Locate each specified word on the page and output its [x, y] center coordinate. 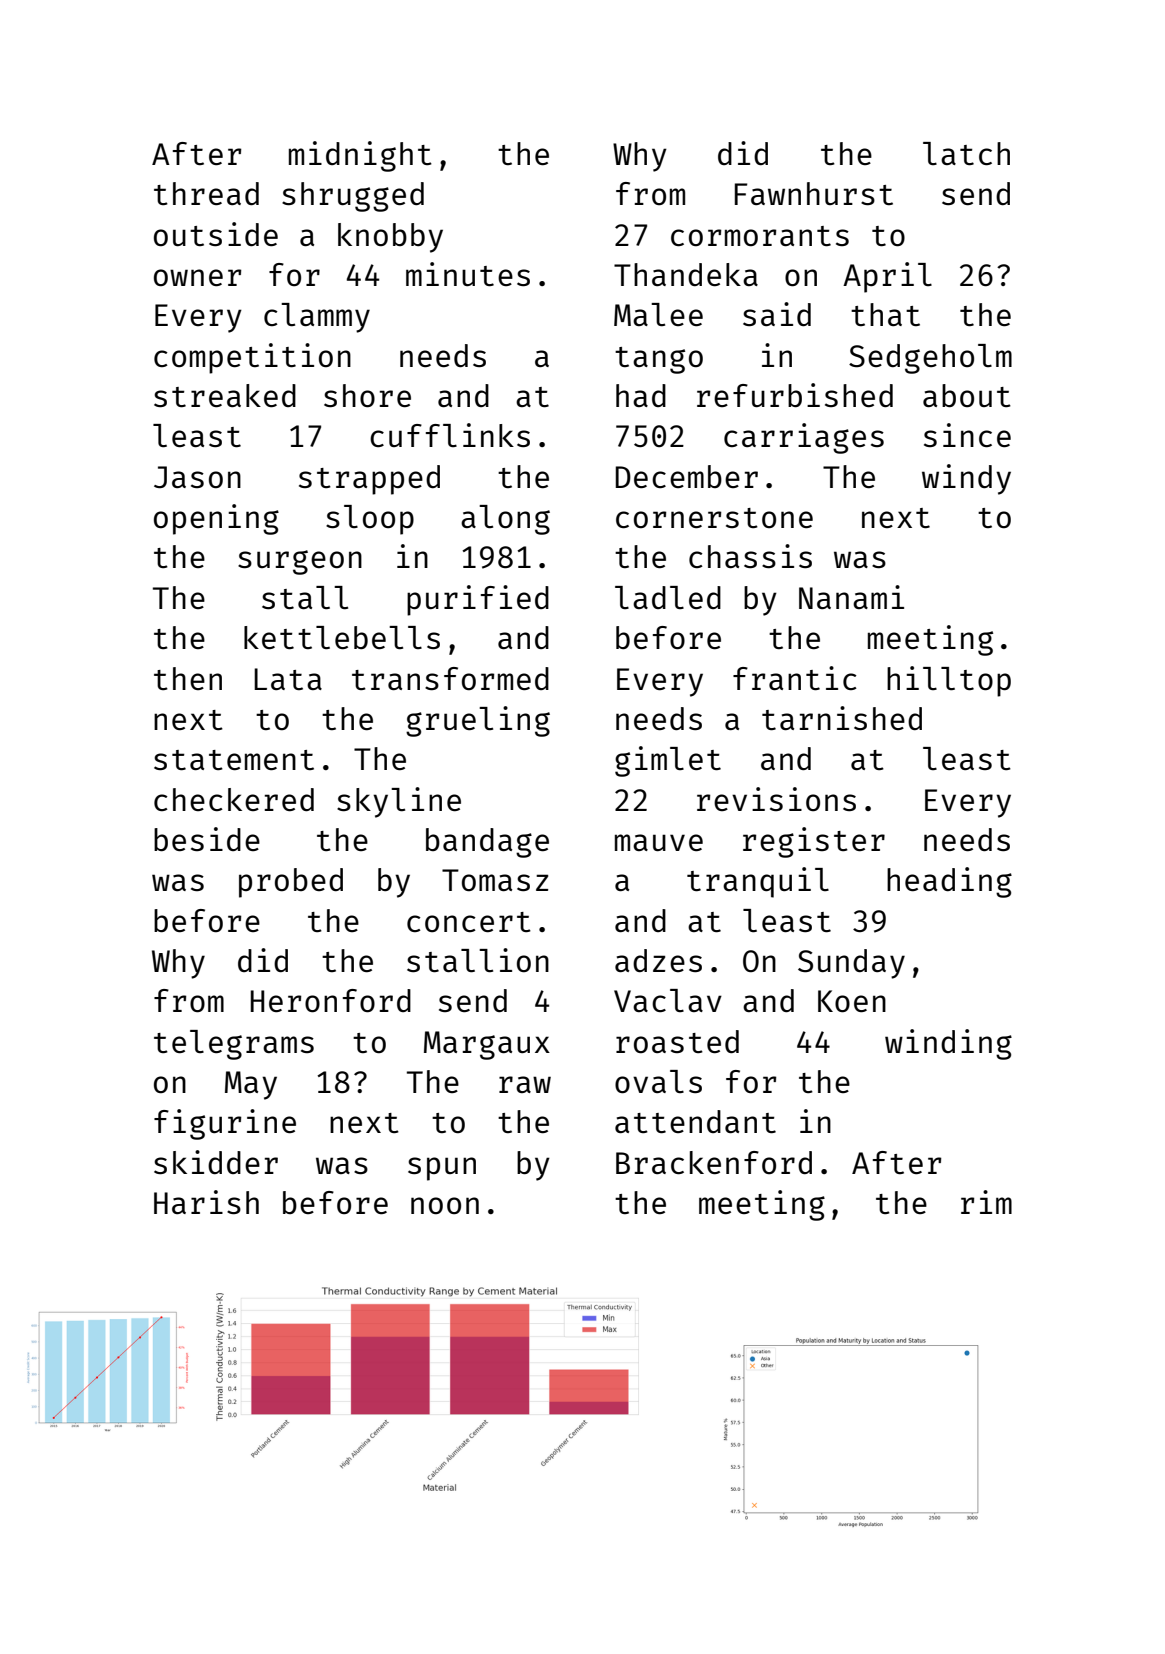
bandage [487, 843]
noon [445, 1205]
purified [478, 600]
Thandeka [686, 274]
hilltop [949, 681]
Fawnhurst [814, 193]
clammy [317, 318]
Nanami [851, 597]
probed [291, 883]
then [188, 678]
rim [986, 1202]
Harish [206, 1202]
